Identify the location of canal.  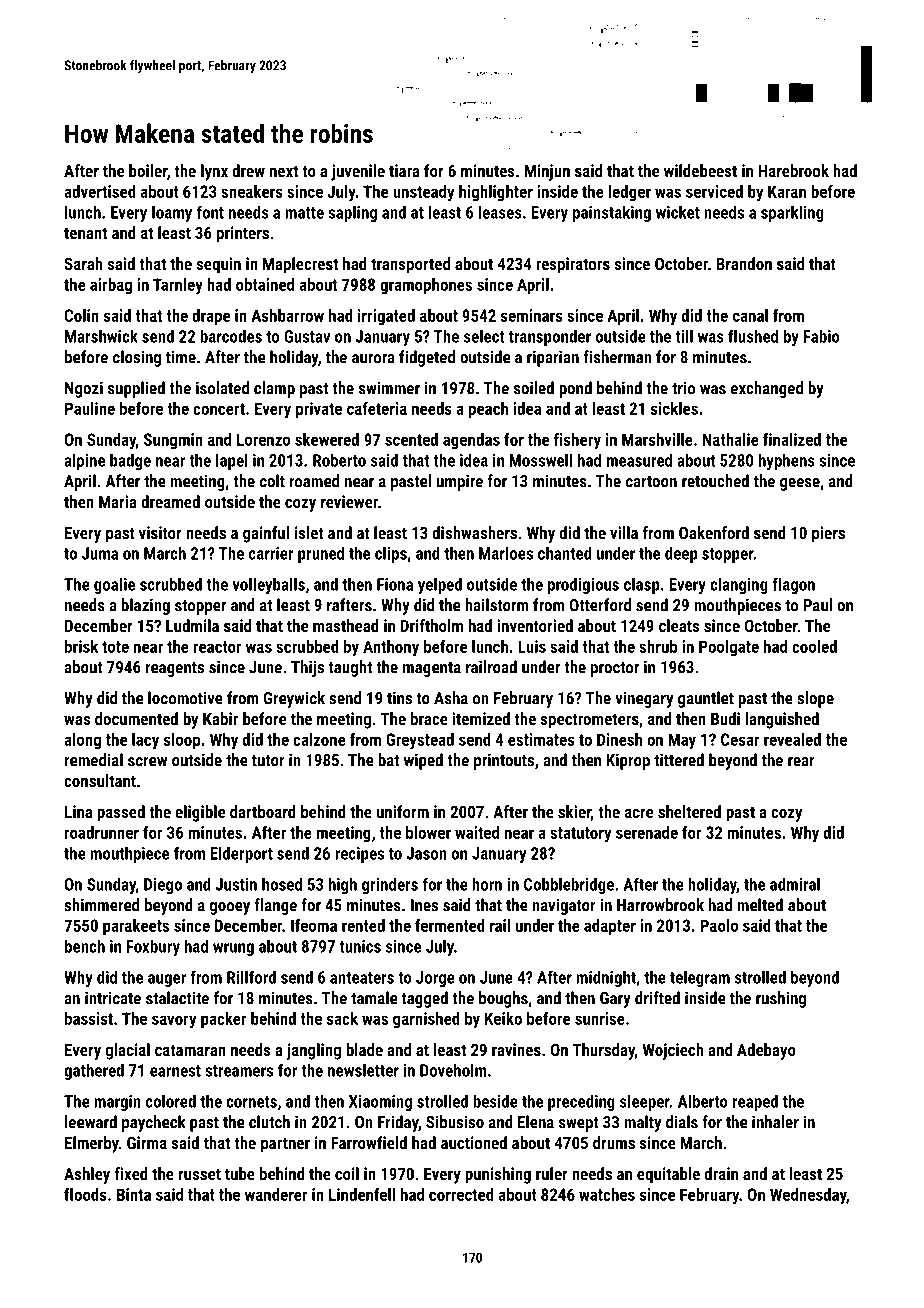
(750, 315).
